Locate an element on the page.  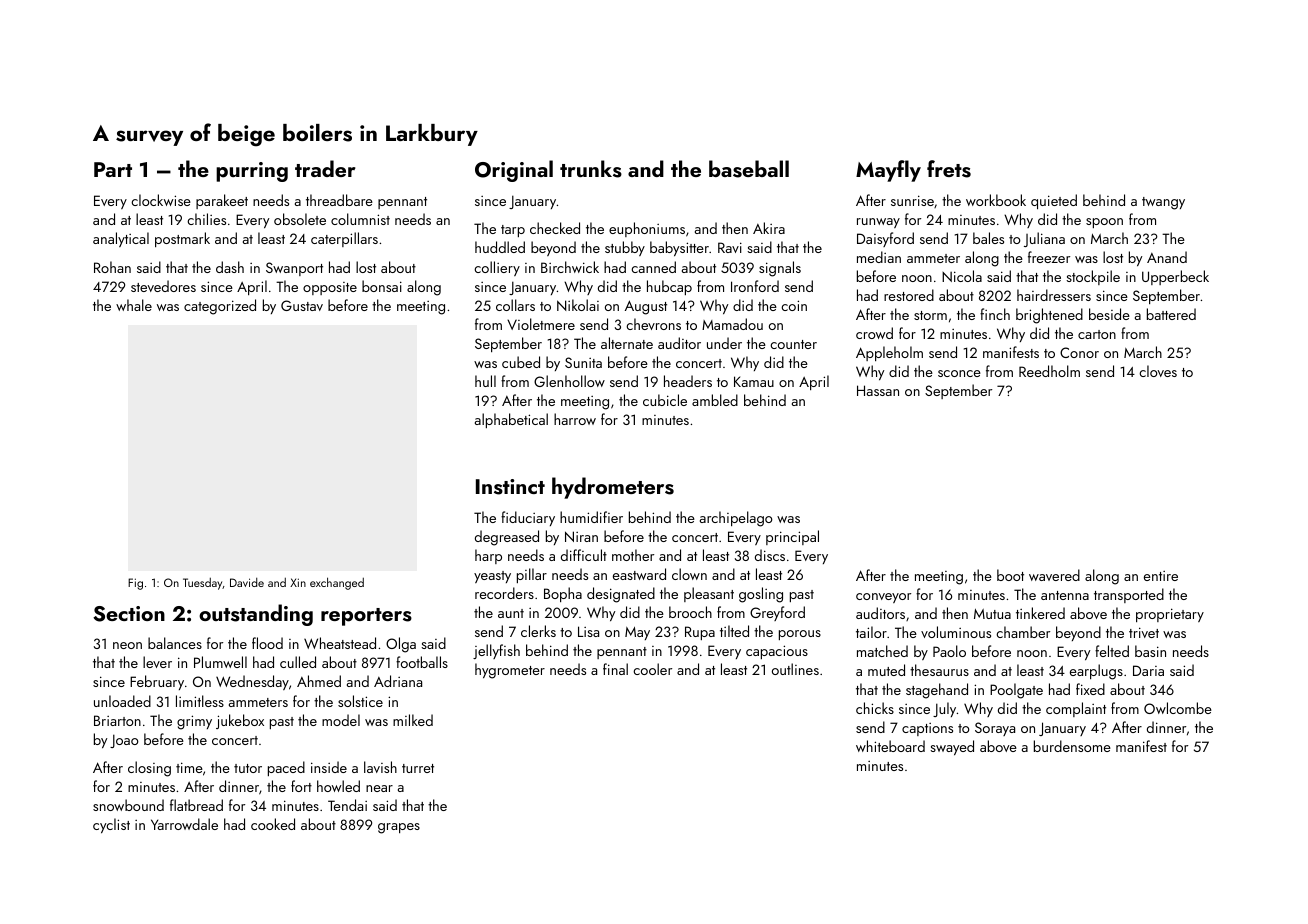
culled is located at coordinates (298, 662).
